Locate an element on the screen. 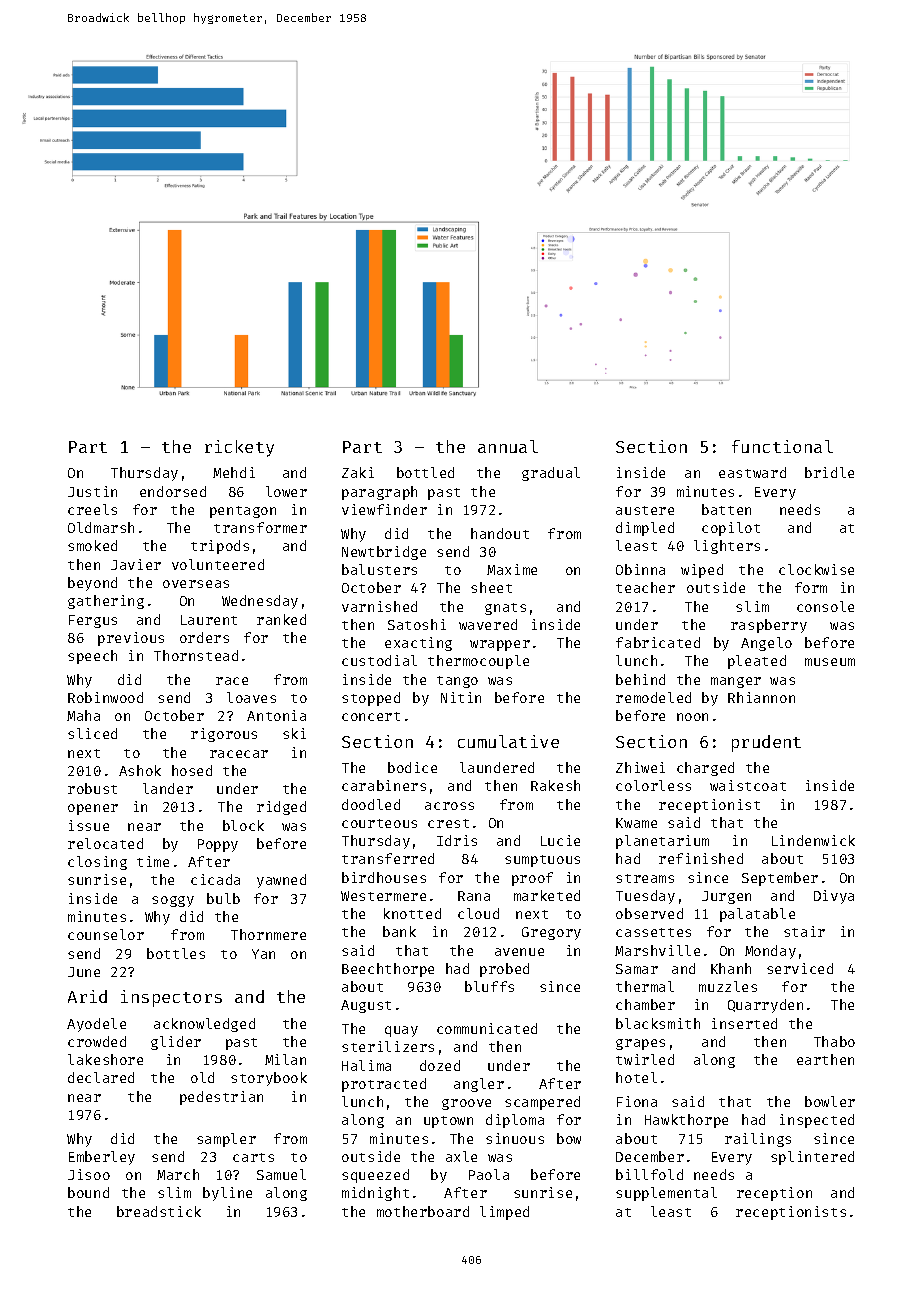 The height and width of the screenshot is (1308, 924). annual is located at coordinates (508, 446).
